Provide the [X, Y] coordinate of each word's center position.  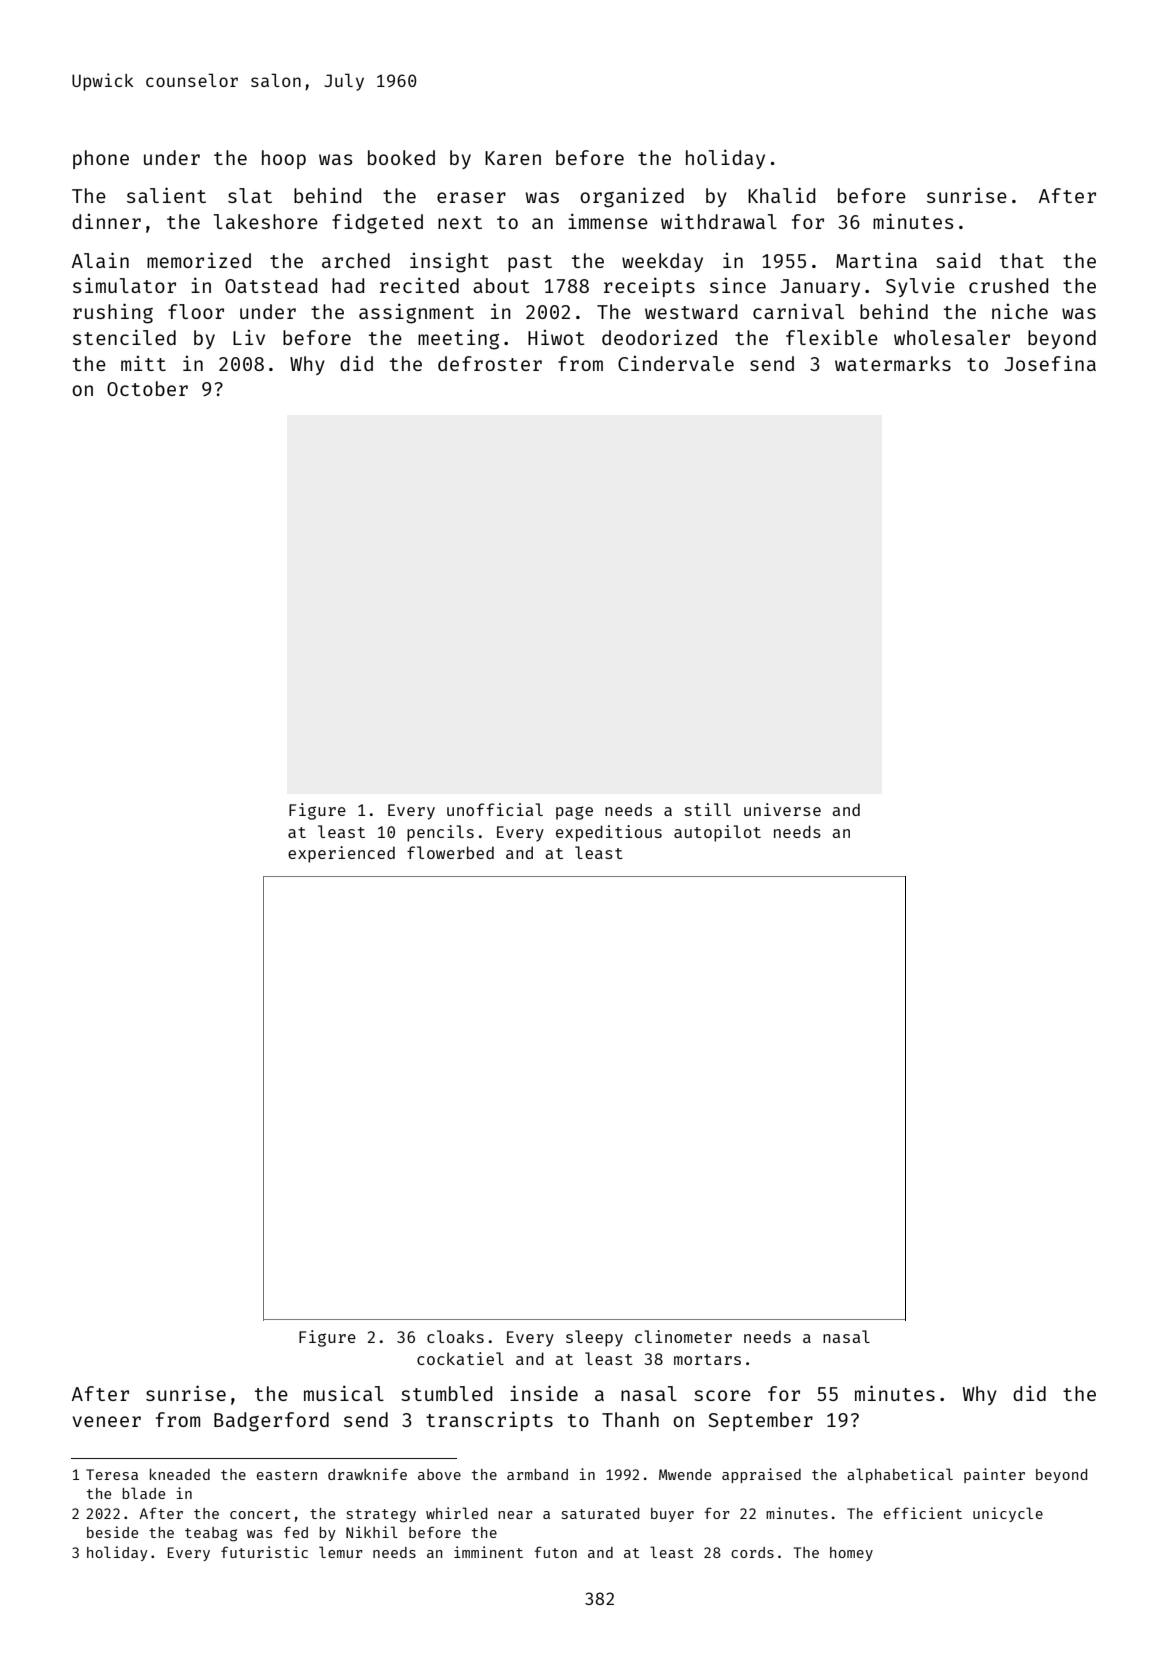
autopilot [717, 833]
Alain [100, 260]
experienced [341, 854]
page [574, 813]
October [147, 388]
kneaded [180, 1474]
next [460, 222]
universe [782, 809]
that [1022, 260]
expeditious [609, 833]
